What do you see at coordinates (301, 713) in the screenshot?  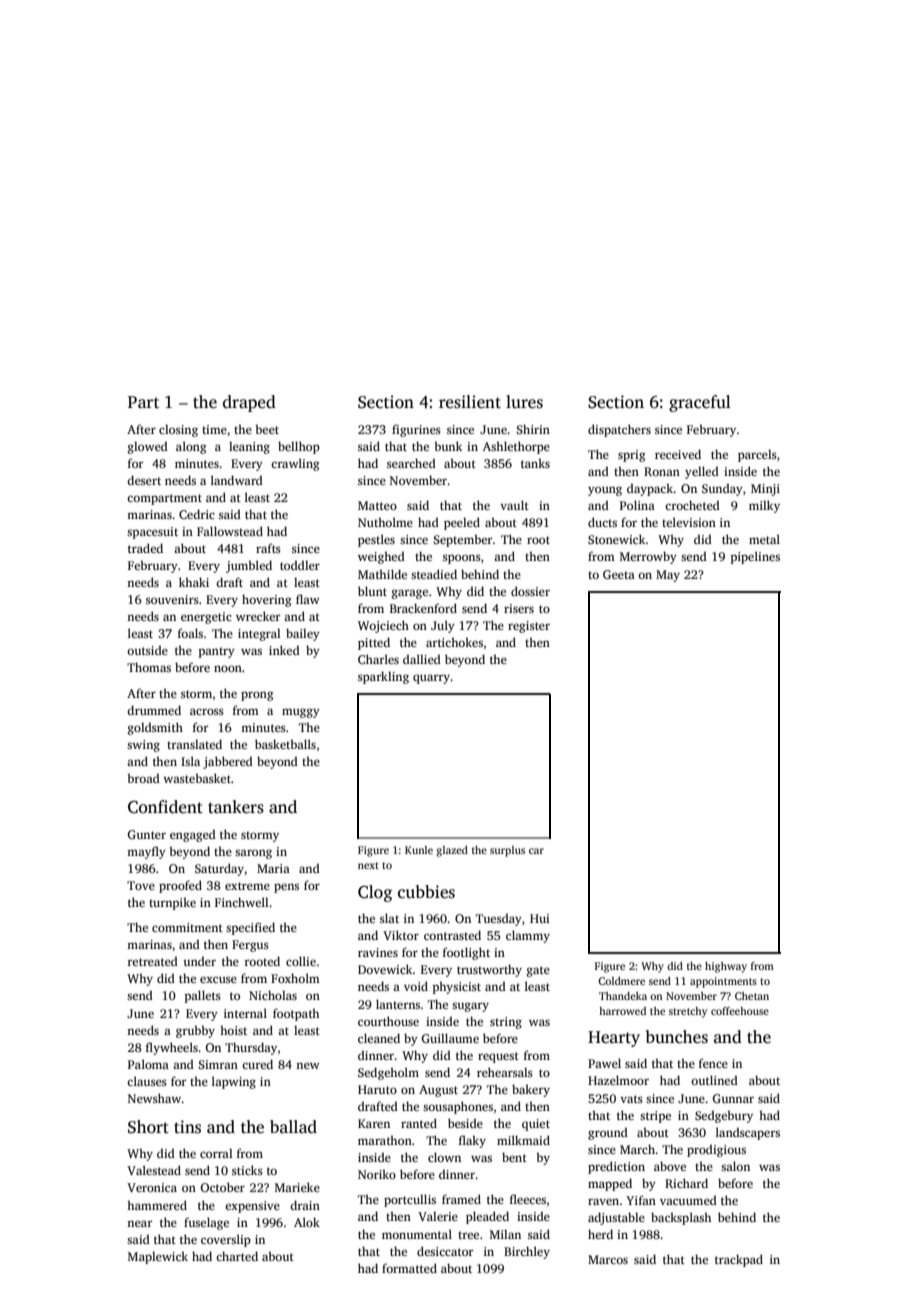 I see `muggy` at bounding box center [301, 713].
